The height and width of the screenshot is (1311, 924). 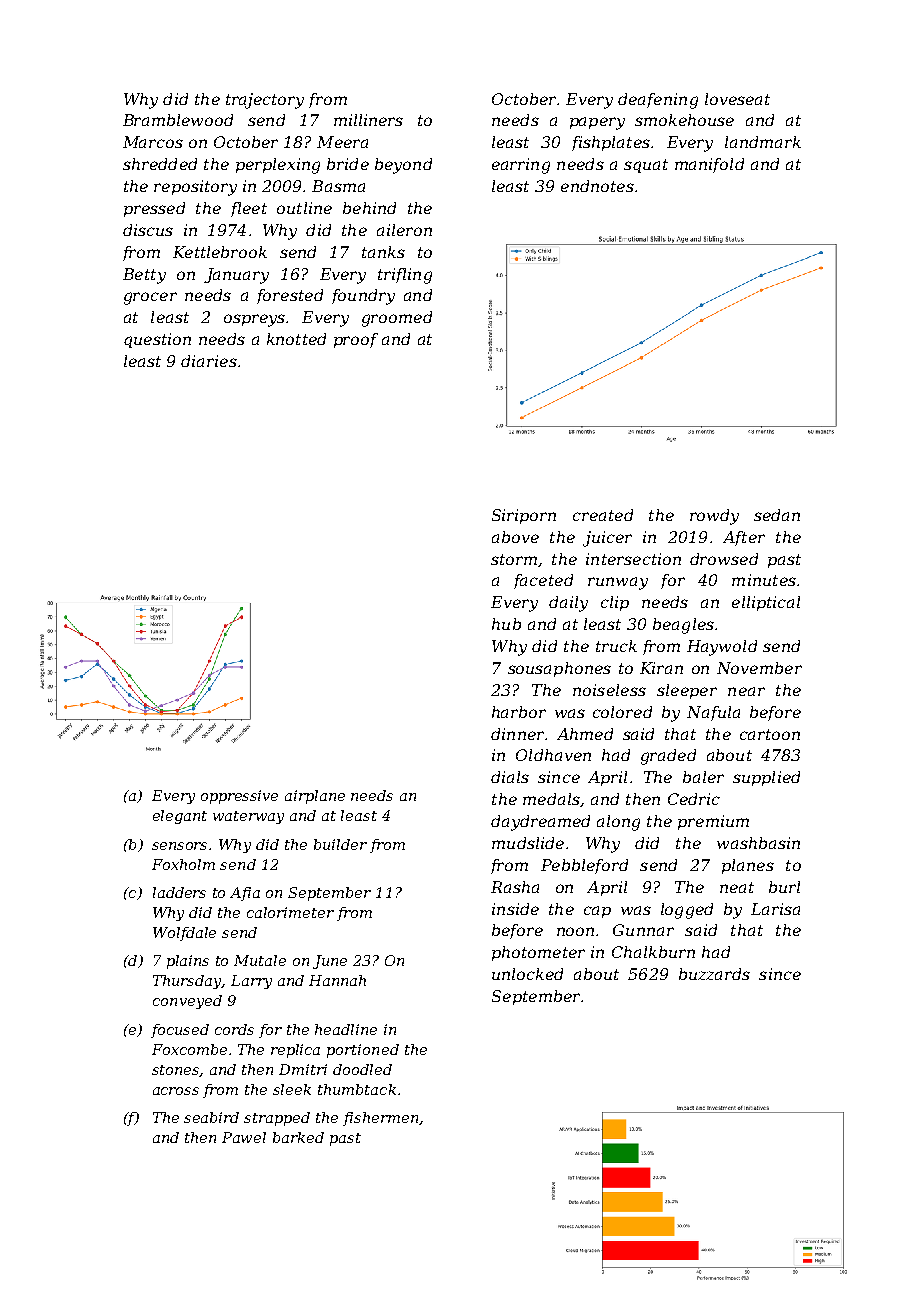 What do you see at coordinates (179, 892) in the screenshot?
I see `ladders` at bounding box center [179, 892].
